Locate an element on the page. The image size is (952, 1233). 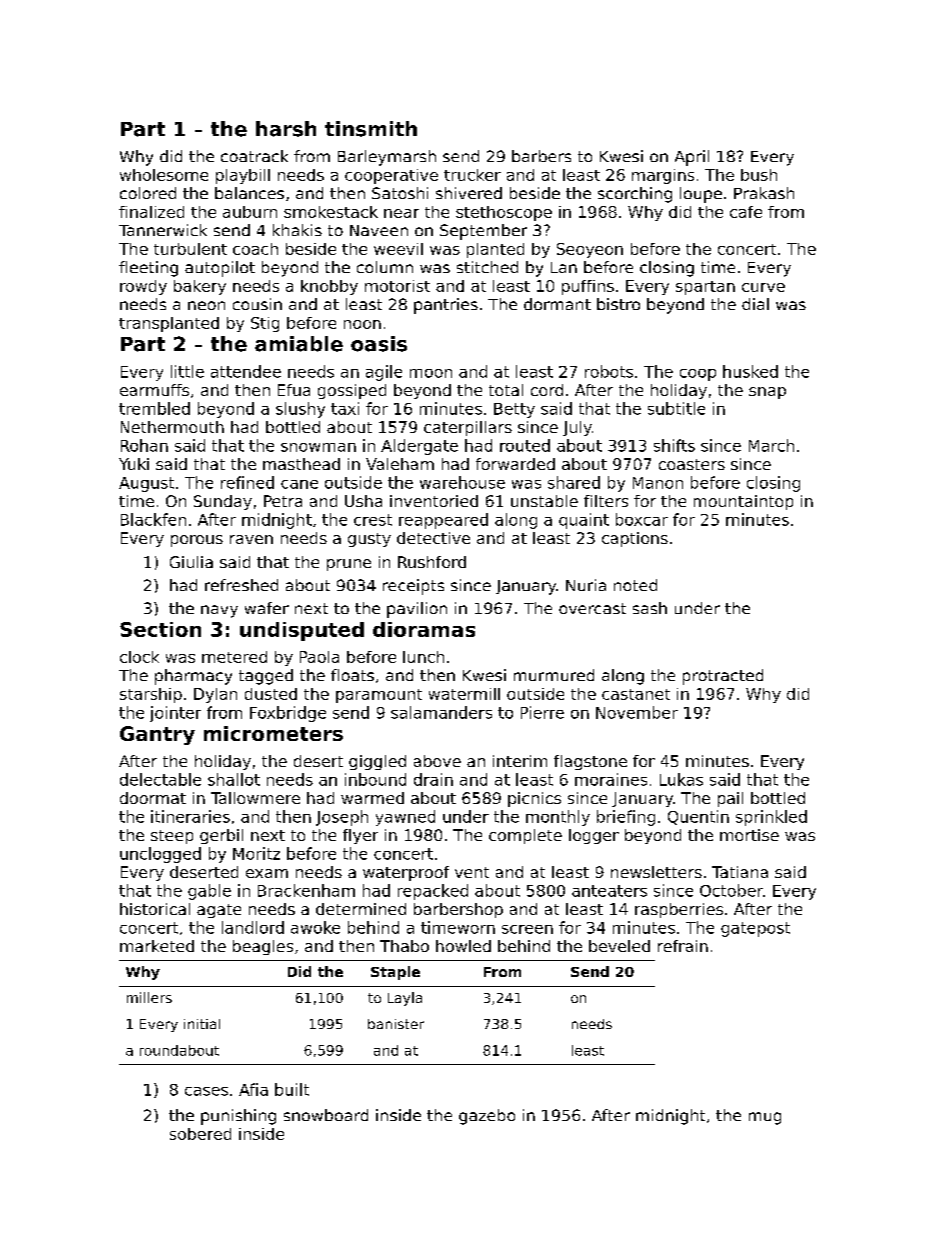
Barleymarsh is located at coordinates (387, 158).
